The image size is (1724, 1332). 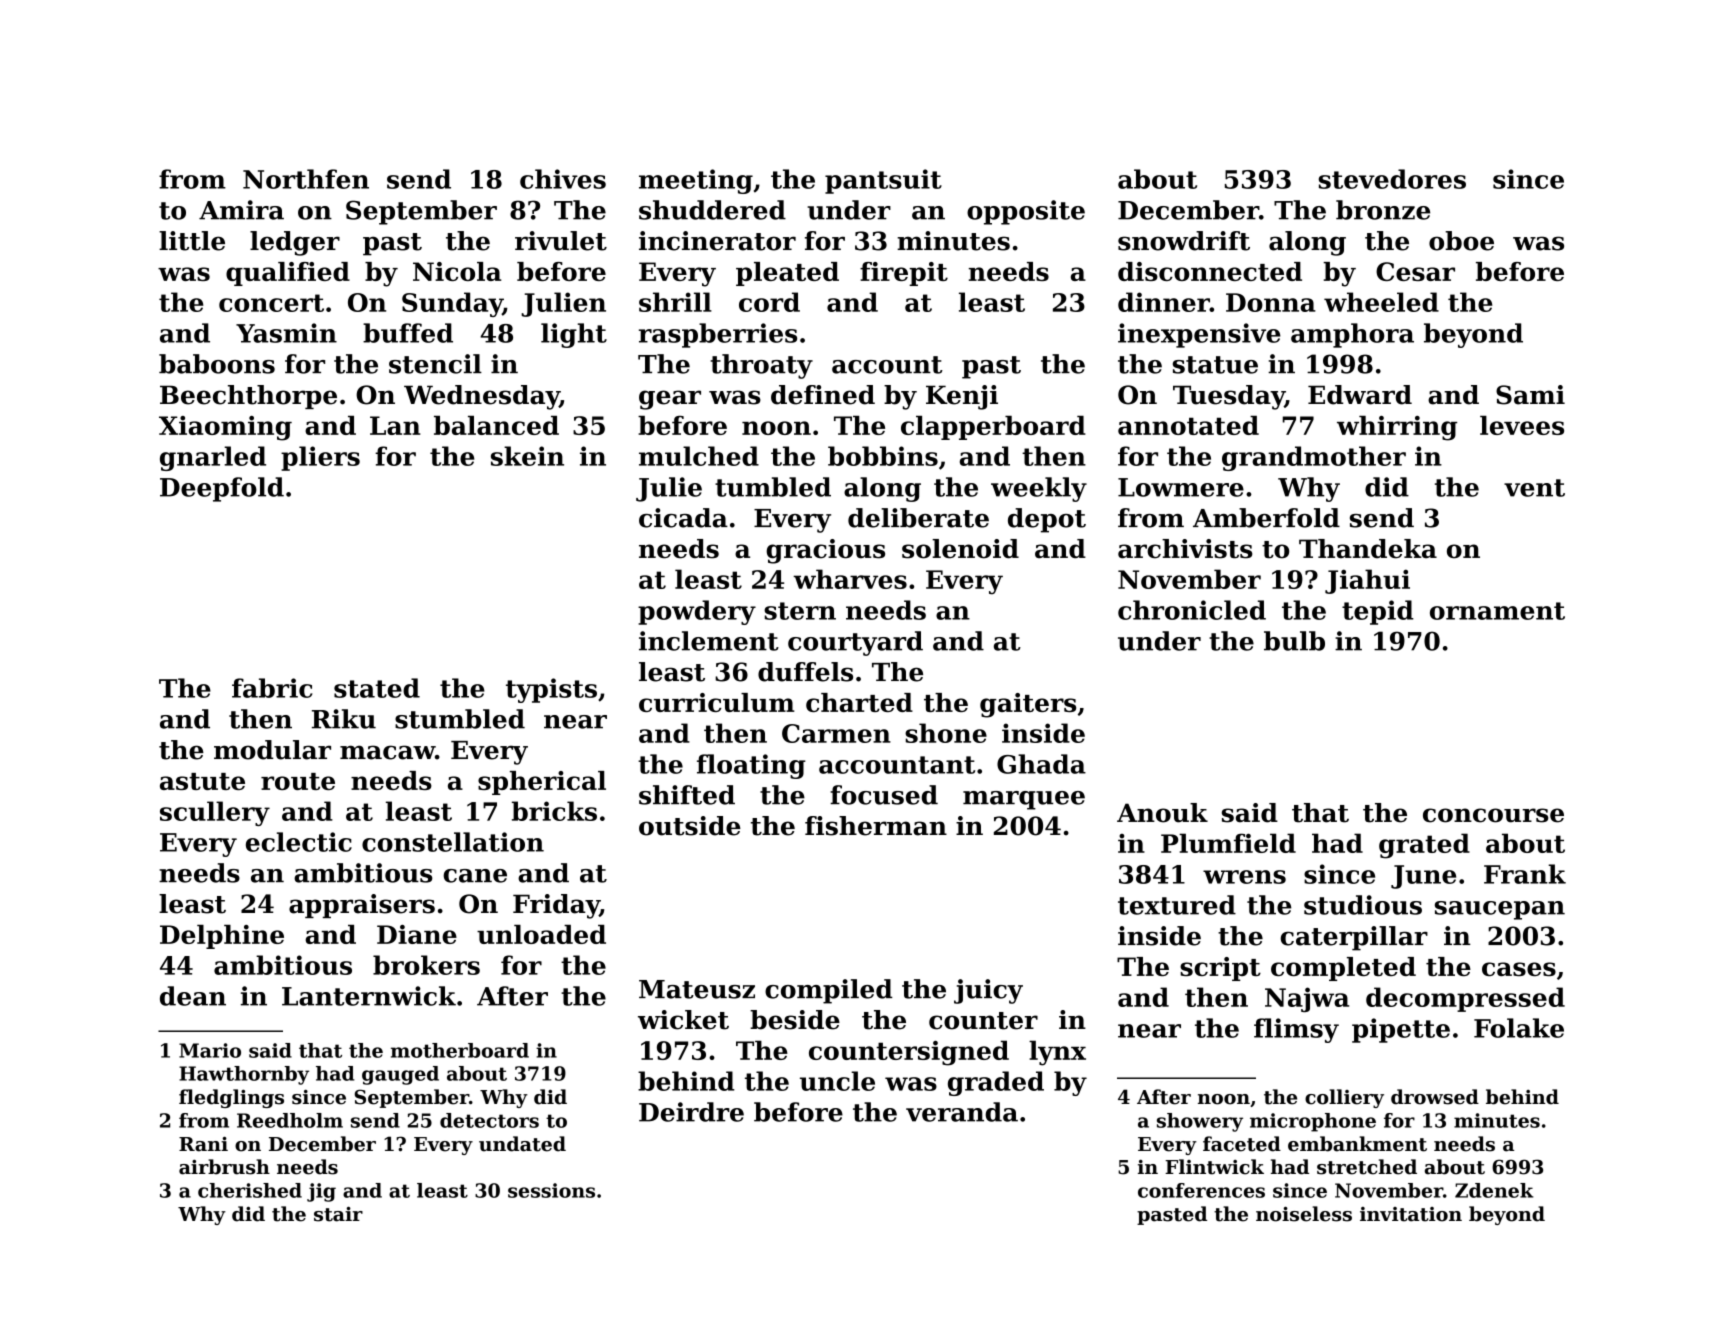 I want to click on stern, so click(x=800, y=611).
